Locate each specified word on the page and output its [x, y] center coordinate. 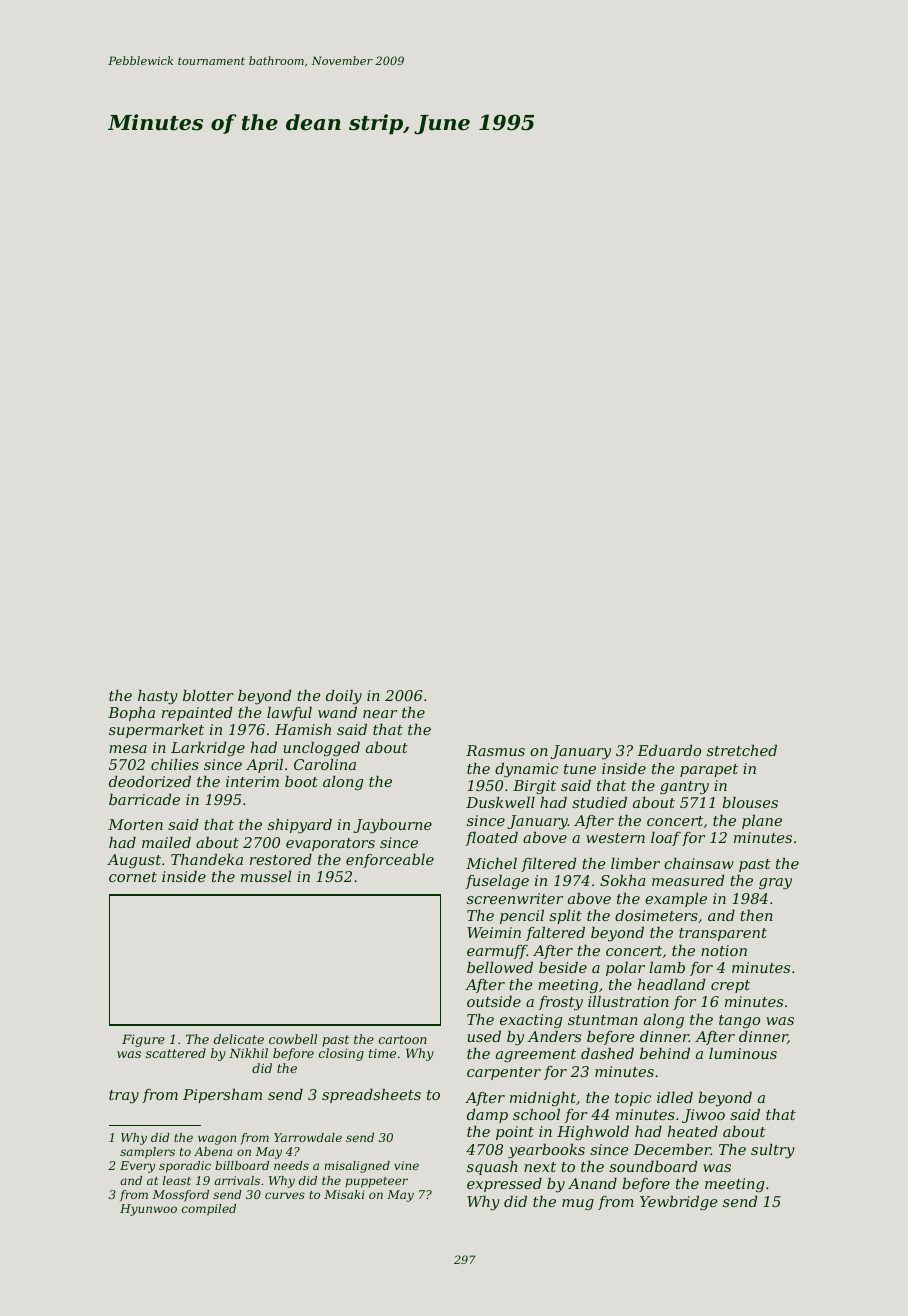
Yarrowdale [308, 1137]
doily [344, 697]
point [515, 1133]
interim [252, 781]
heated [693, 1131]
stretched [742, 750]
